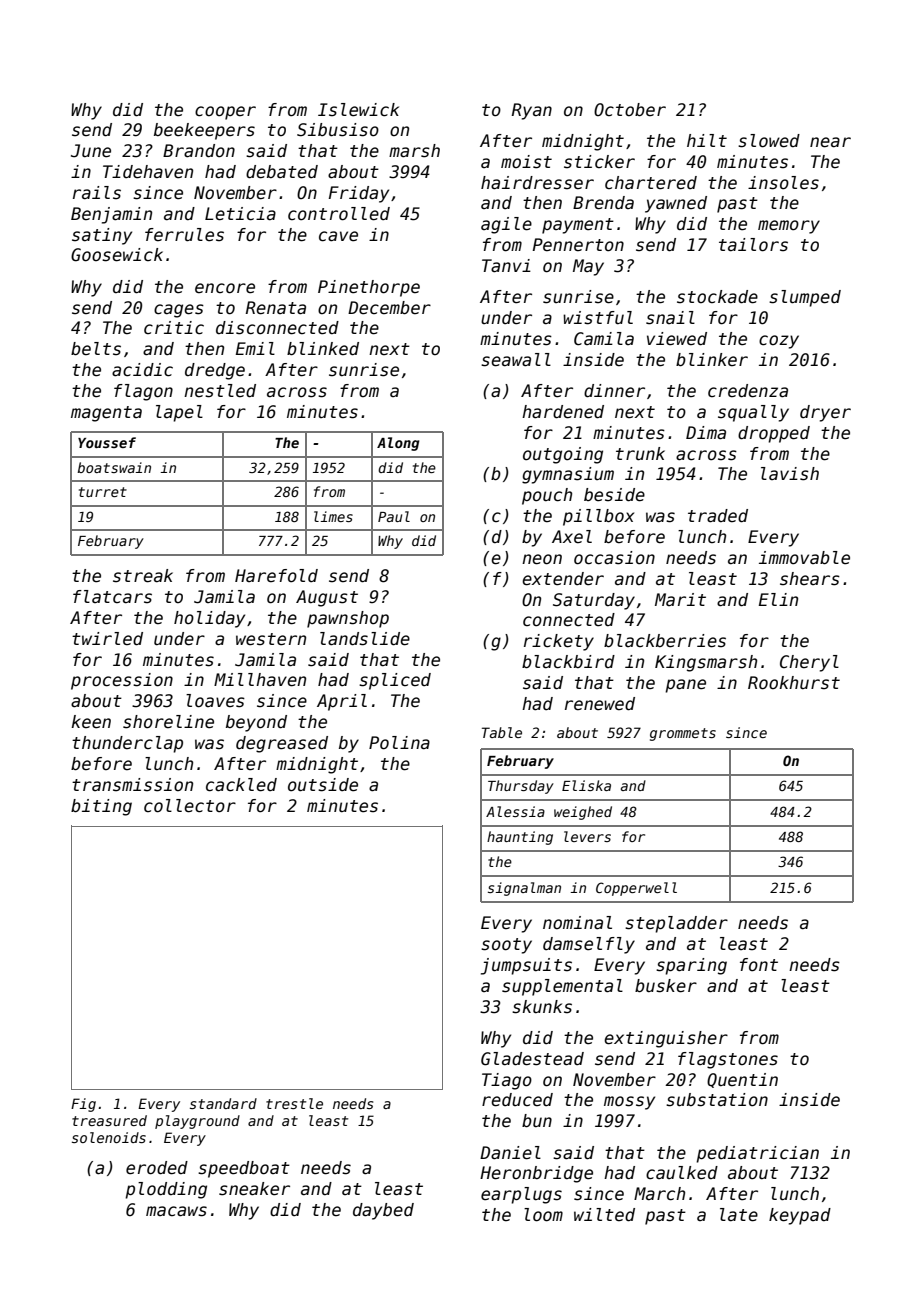 This screenshot has width=924, height=1308. I want to click on ferrules, so click(184, 235).
